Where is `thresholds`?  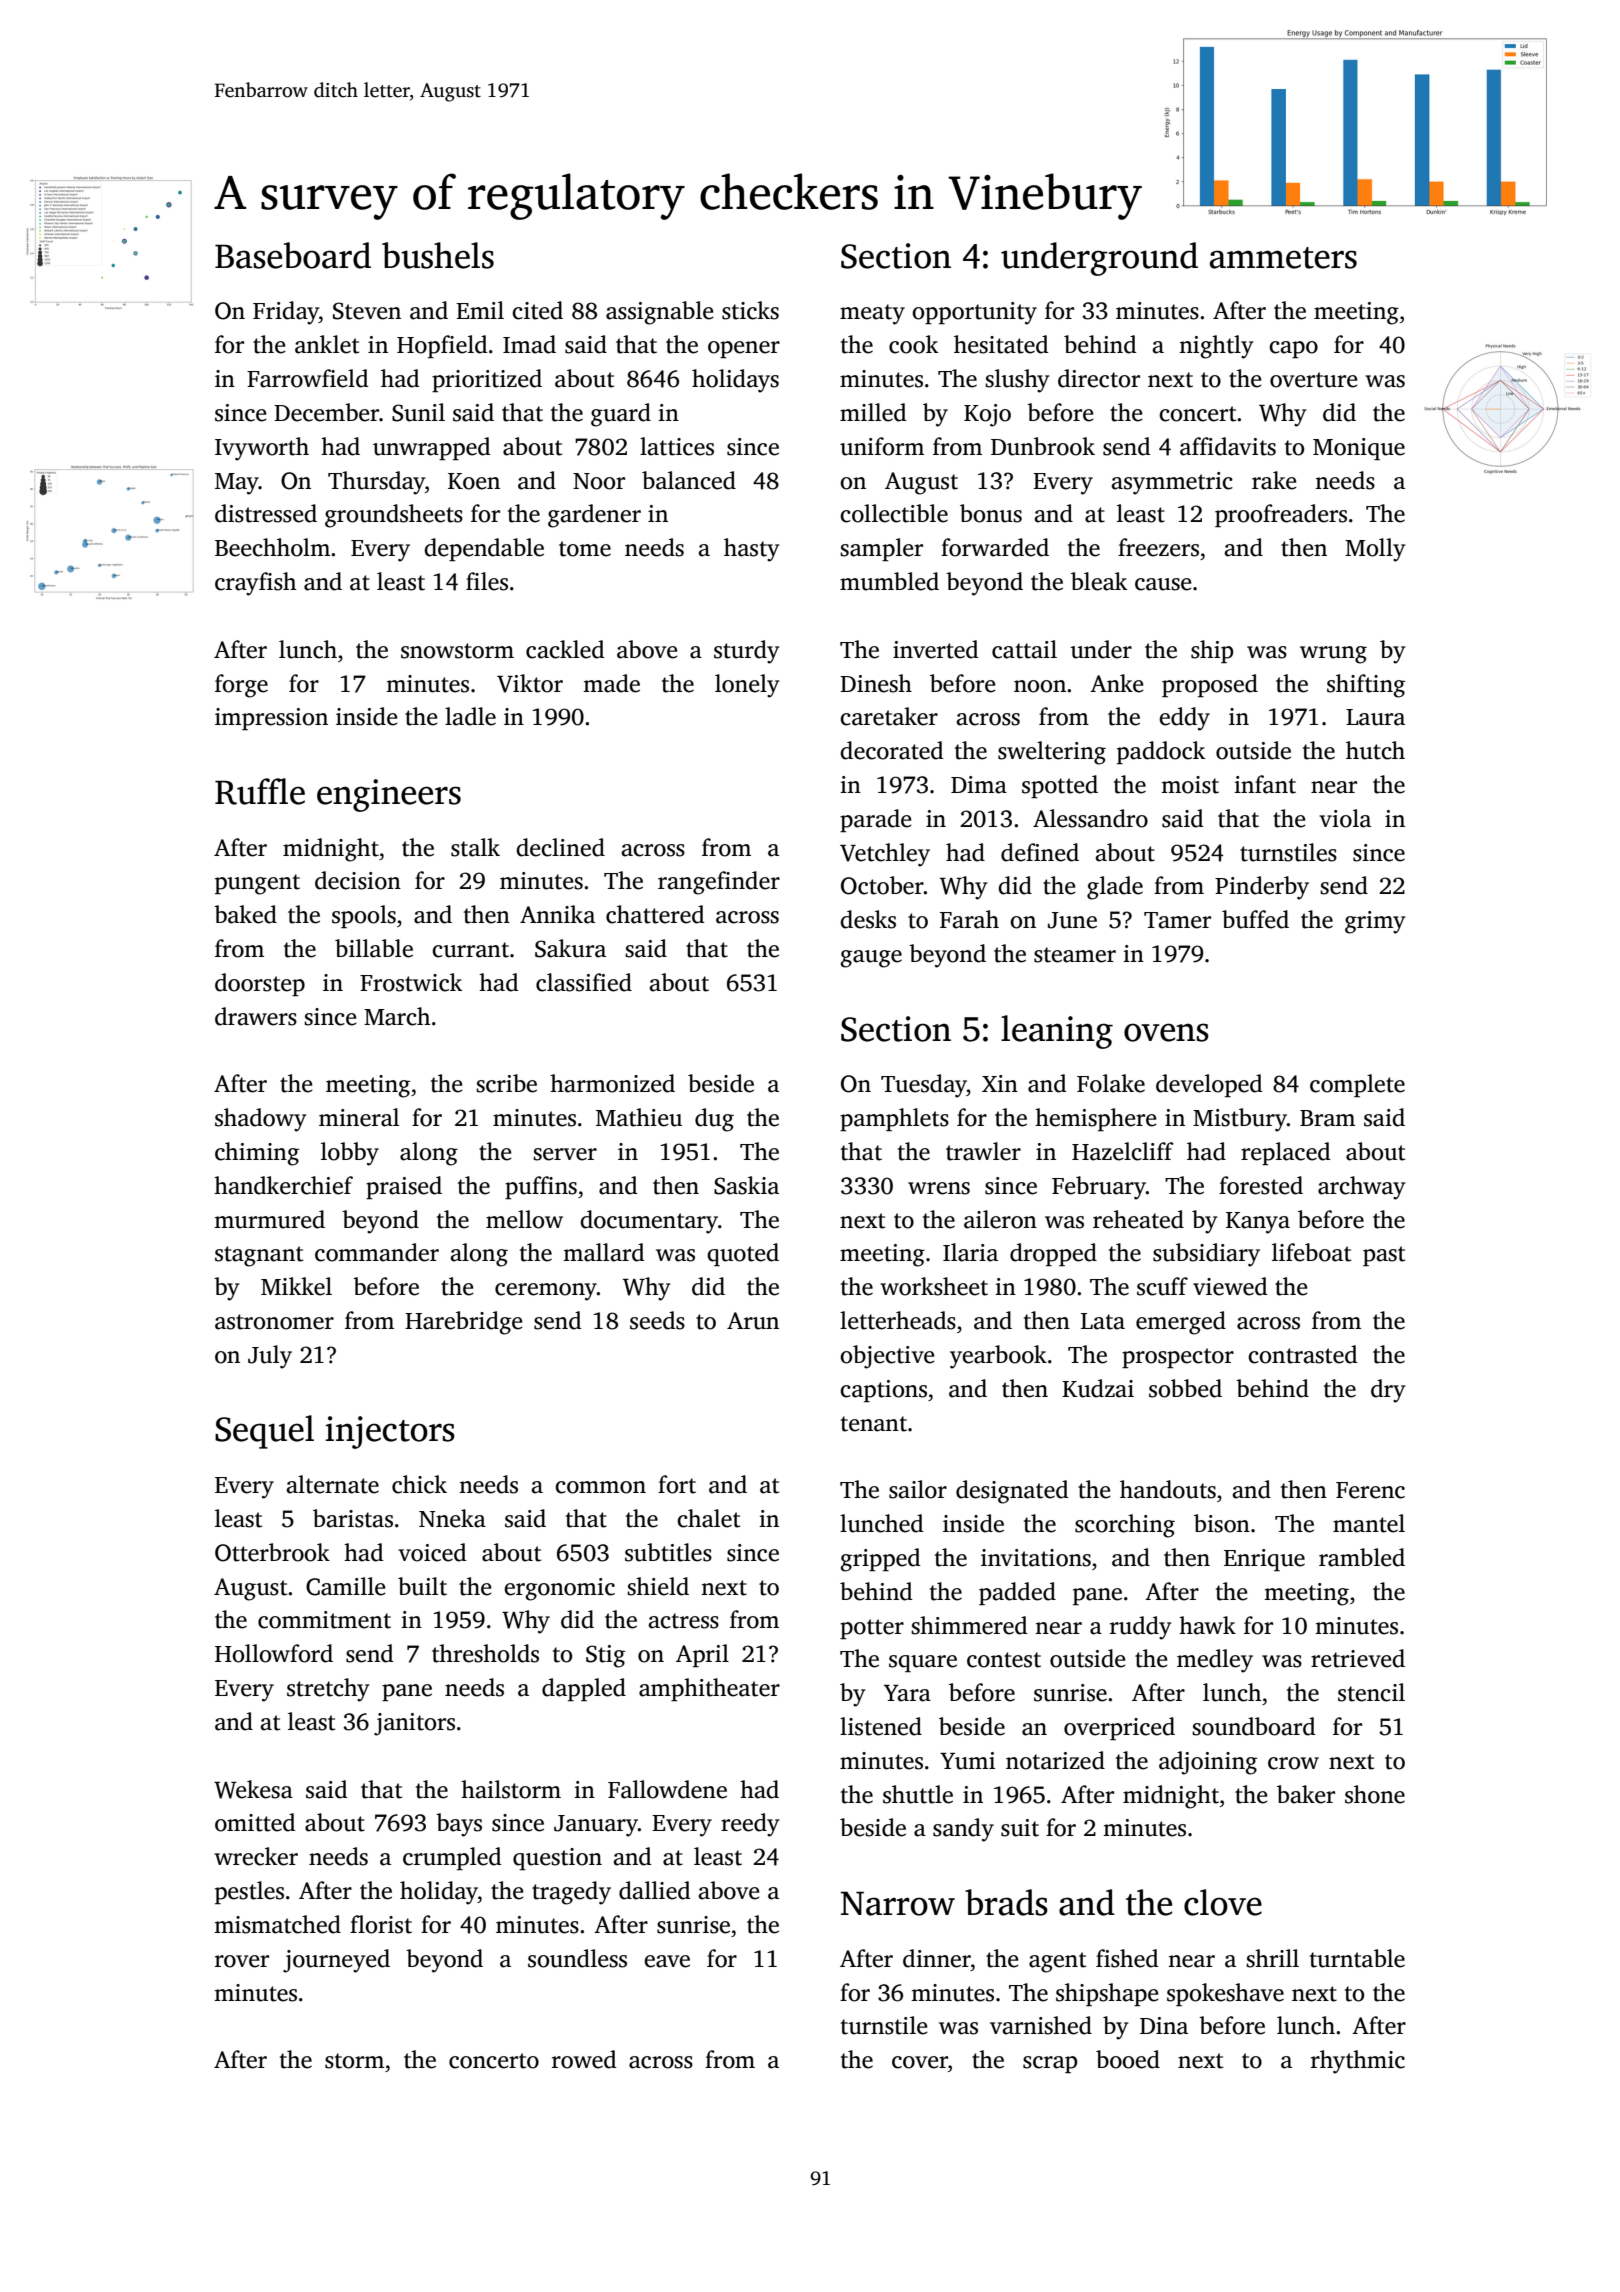
thresholds is located at coordinates (485, 1653).
